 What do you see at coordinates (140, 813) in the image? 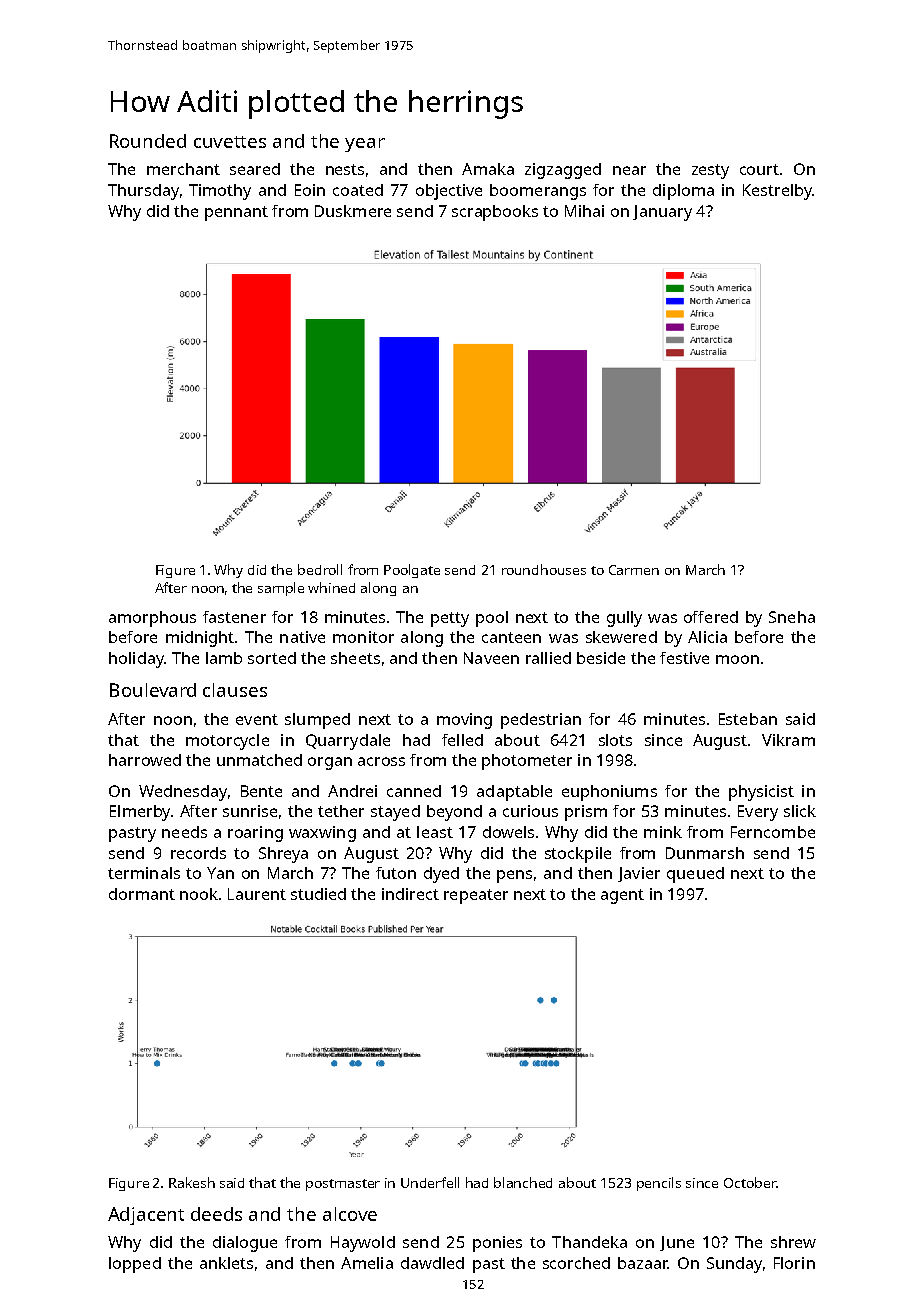
I see `Elmerby` at bounding box center [140, 813].
